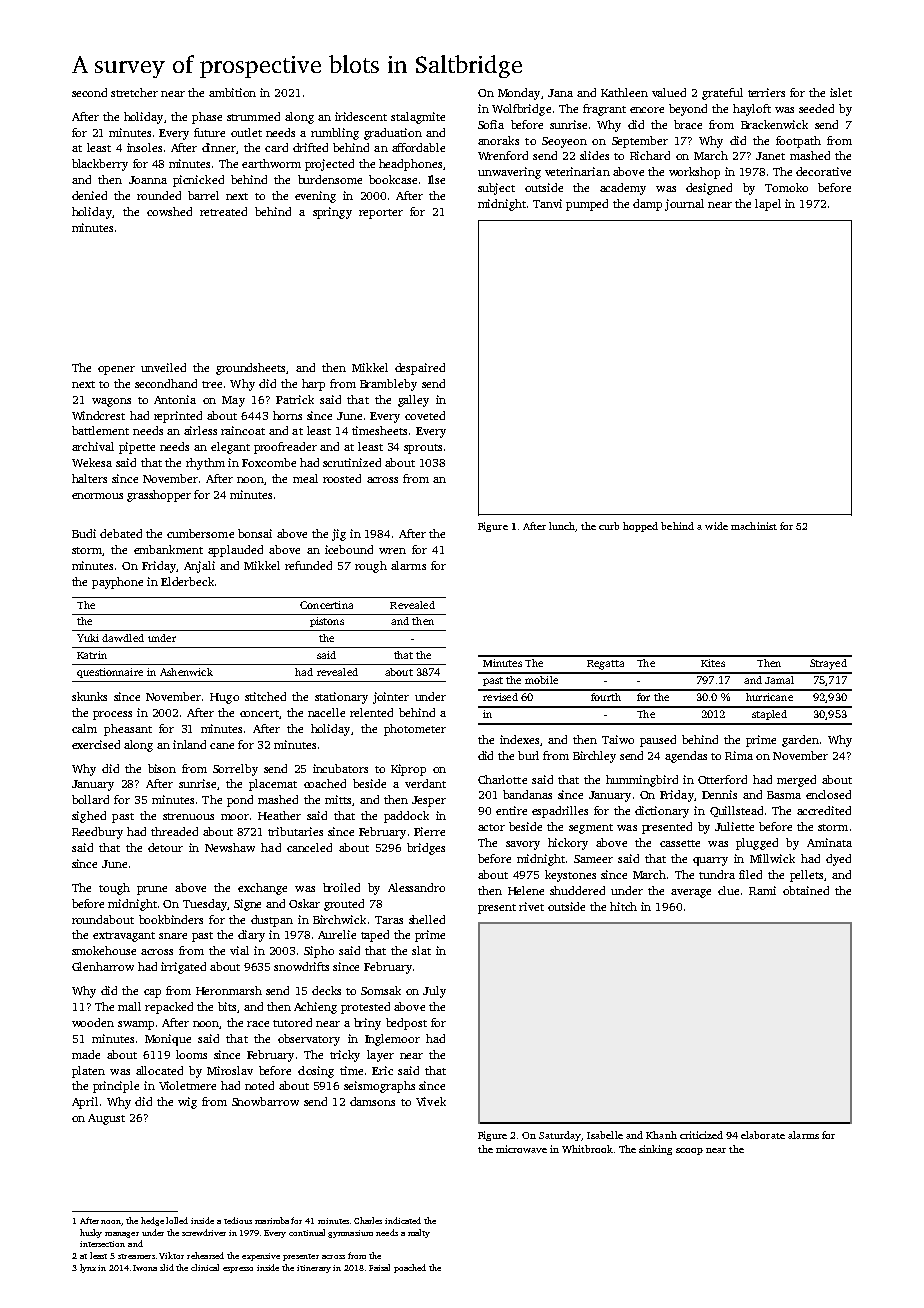 This screenshot has height=1308, width=924. I want to click on Heronmarsh, so click(229, 990).
